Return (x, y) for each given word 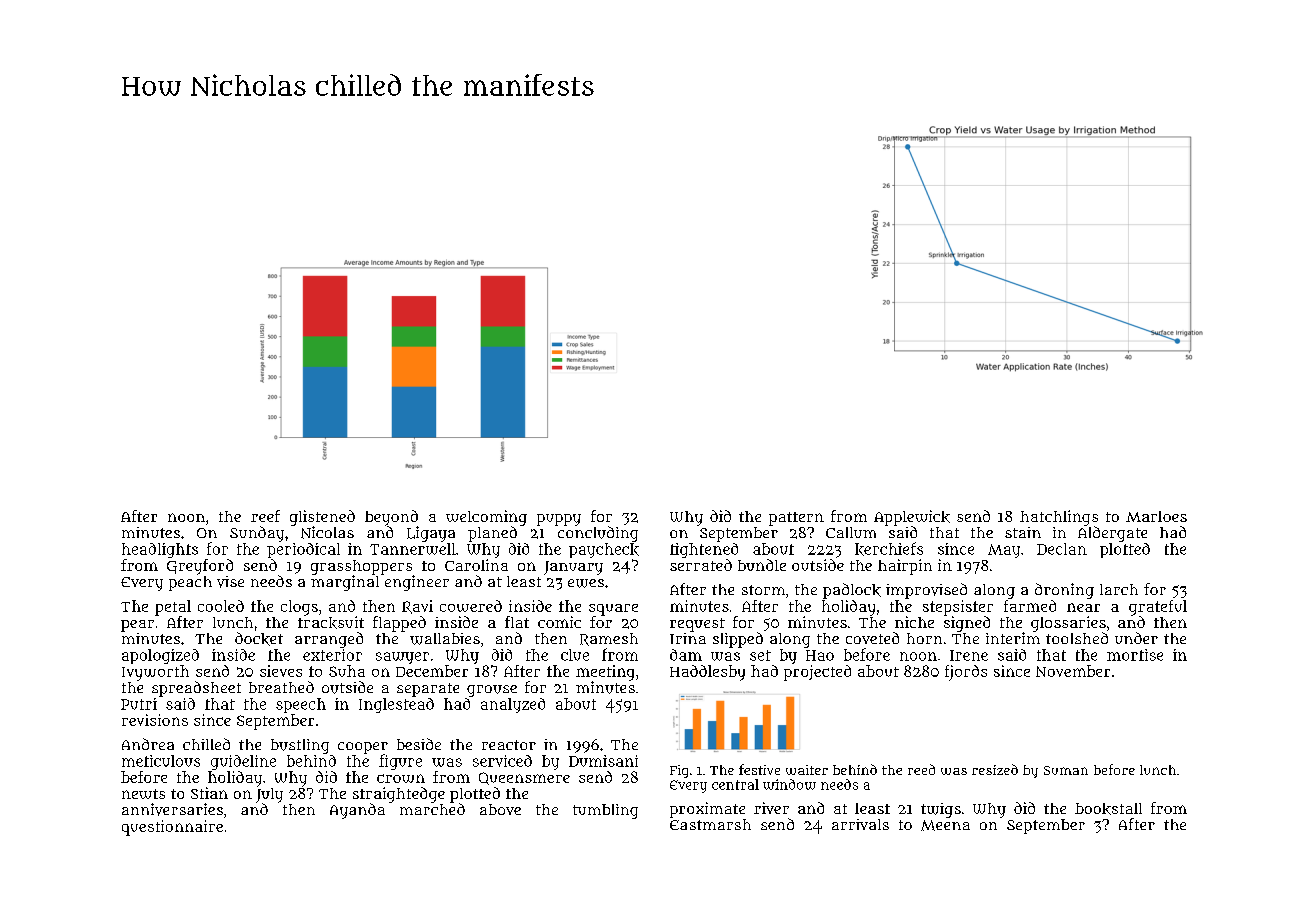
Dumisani (603, 761)
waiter (807, 770)
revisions (155, 720)
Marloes (1156, 516)
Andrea (148, 744)
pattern (796, 519)
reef (265, 516)
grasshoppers (361, 567)
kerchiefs (889, 549)
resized (995, 769)
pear (137, 626)
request (697, 625)
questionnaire (172, 828)
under (1136, 638)
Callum (851, 532)
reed (921, 769)
